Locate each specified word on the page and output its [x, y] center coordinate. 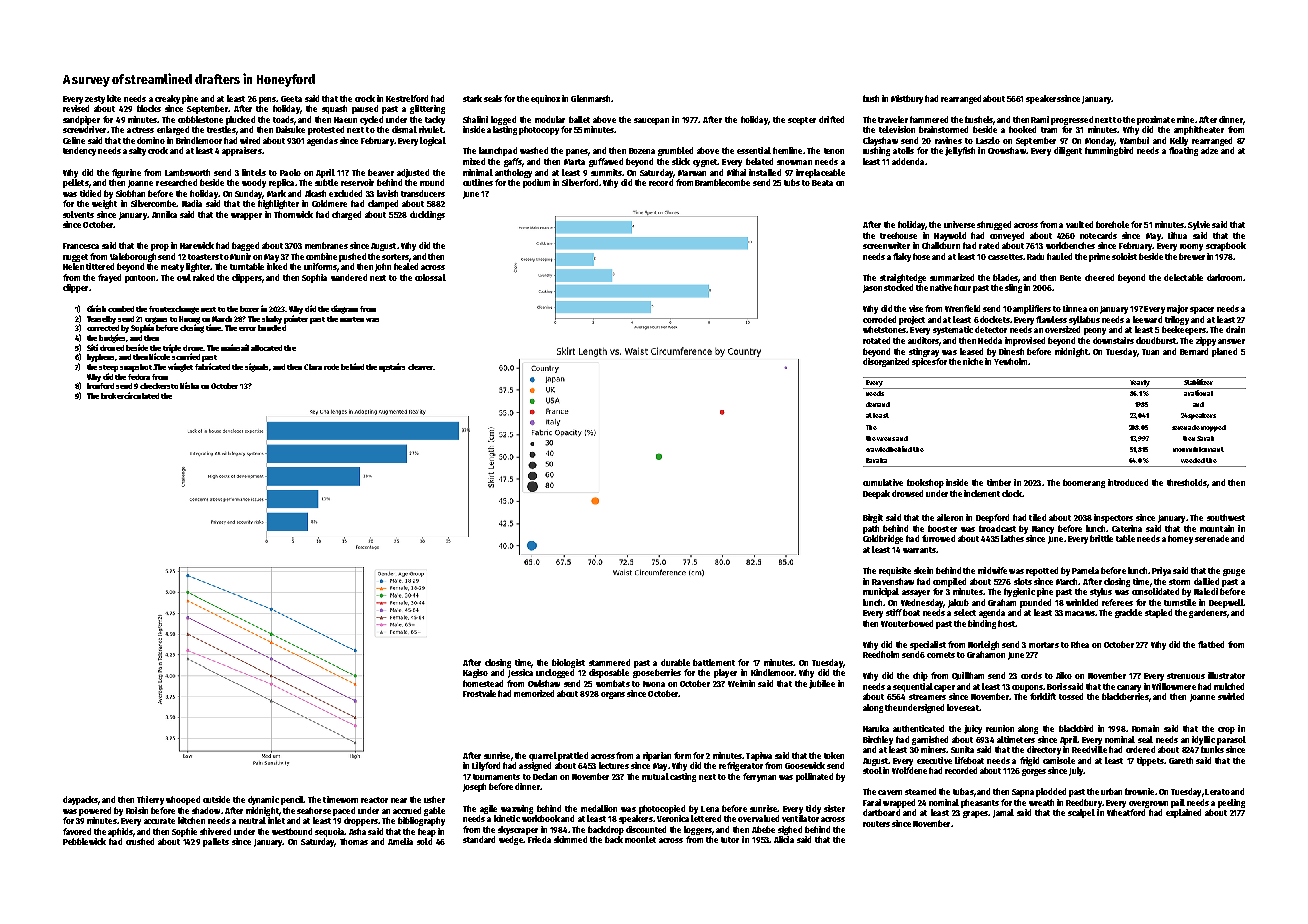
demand [878, 404]
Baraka [876, 460]
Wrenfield [962, 308]
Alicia [784, 839]
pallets [216, 842]
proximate [1156, 120]
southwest [1226, 517]
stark [472, 98]
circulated [142, 395]
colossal [430, 277]
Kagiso [475, 673]
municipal [881, 592]
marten [352, 319]
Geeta [291, 99]
